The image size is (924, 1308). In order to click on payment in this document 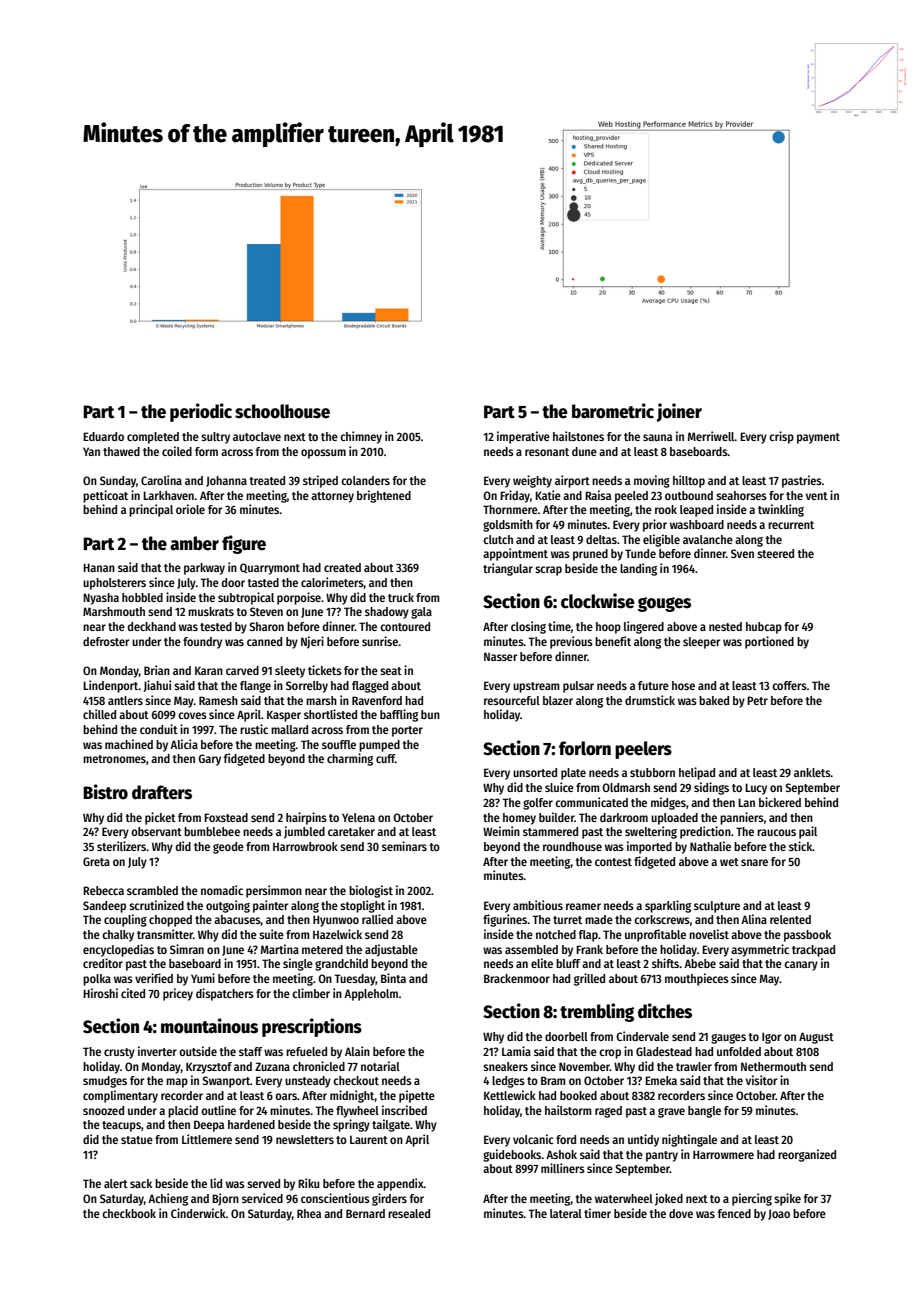, I will do `click(818, 438)`.
